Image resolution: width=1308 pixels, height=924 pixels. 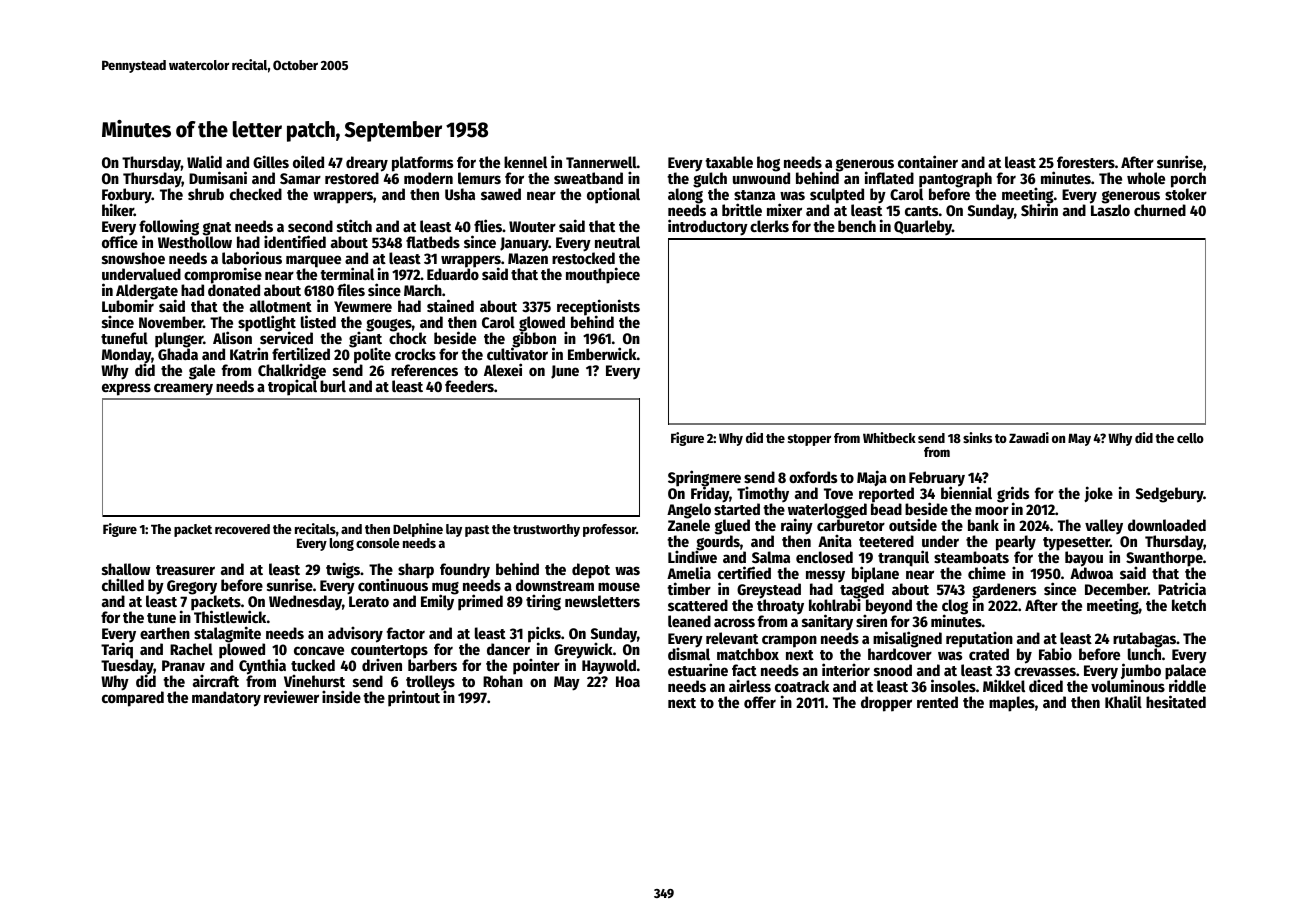 I want to click on Springmere, so click(x=704, y=478).
